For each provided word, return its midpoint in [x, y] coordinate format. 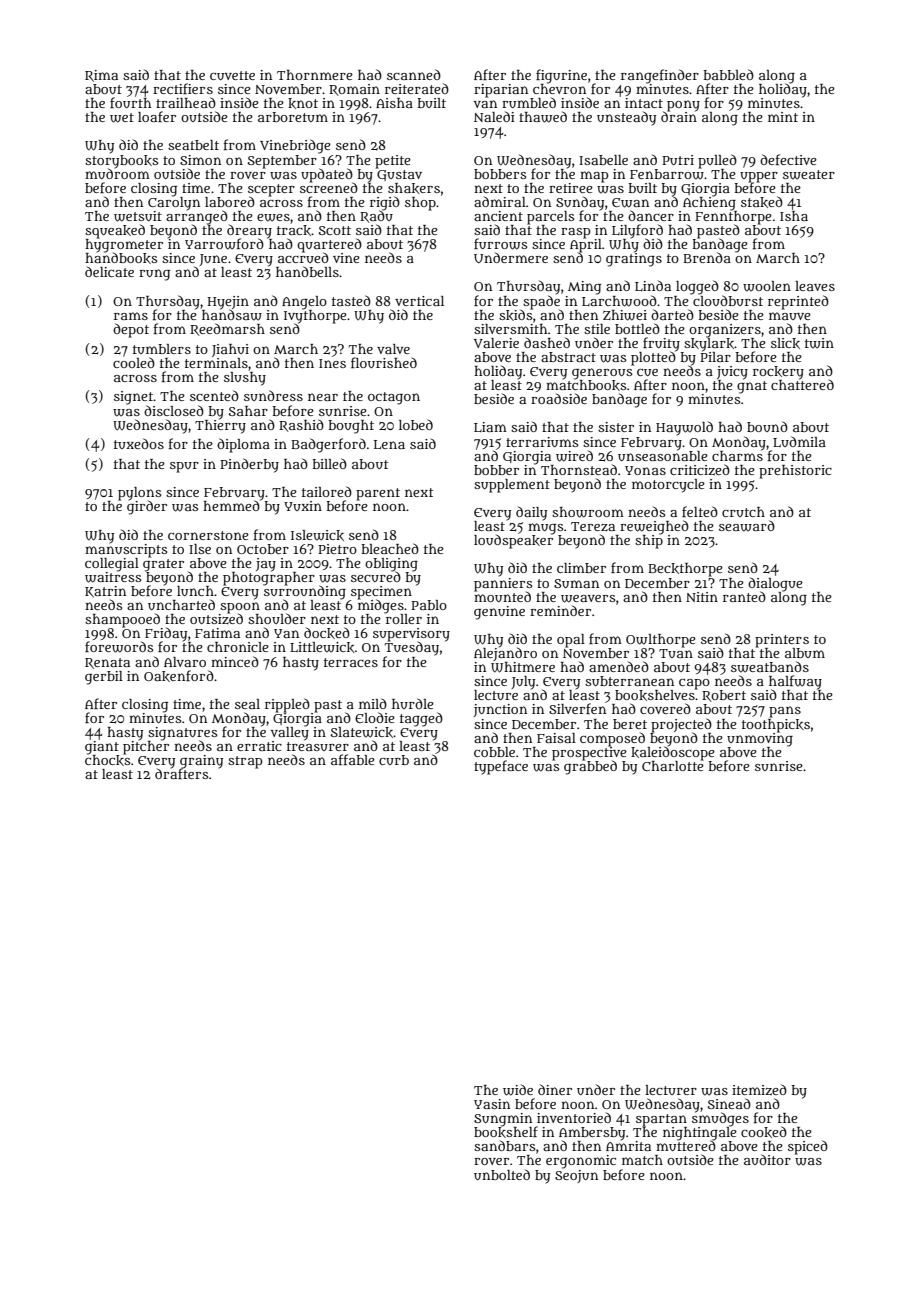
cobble [494, 752]
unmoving [760, 739]
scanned [414, 74]
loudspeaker [513, 542]
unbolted [502, 1174]
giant [102, 748]
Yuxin [303, 506]
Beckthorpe [685, 570]
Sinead [729, 1103]
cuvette [232, 75]
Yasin [492, 1104]
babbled [728, 74]
